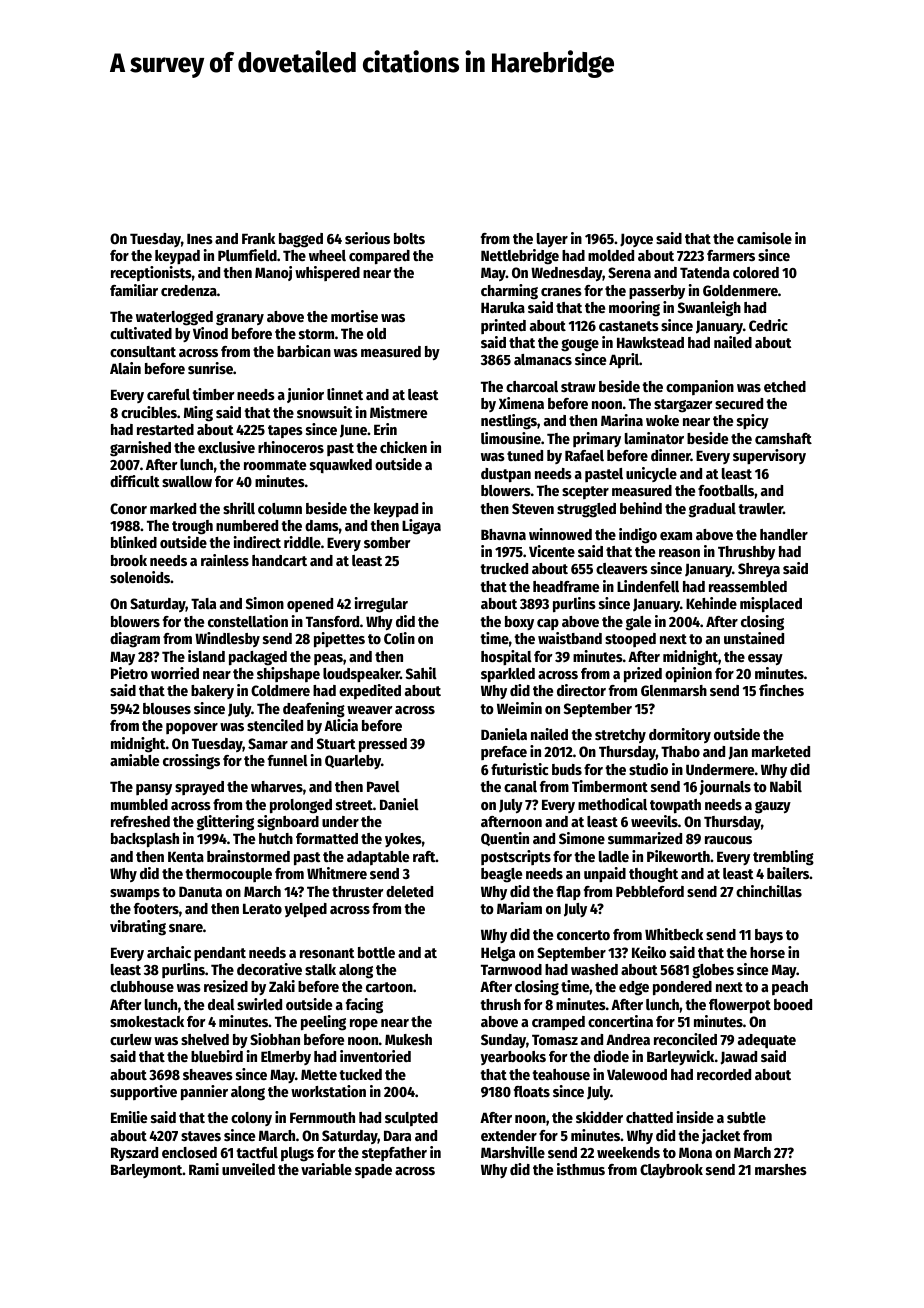 The image size is (924, 1308). What do you see at coordinates (713, 971) in the screenshot?
I see `globes` at bounding box center [713, 971].
